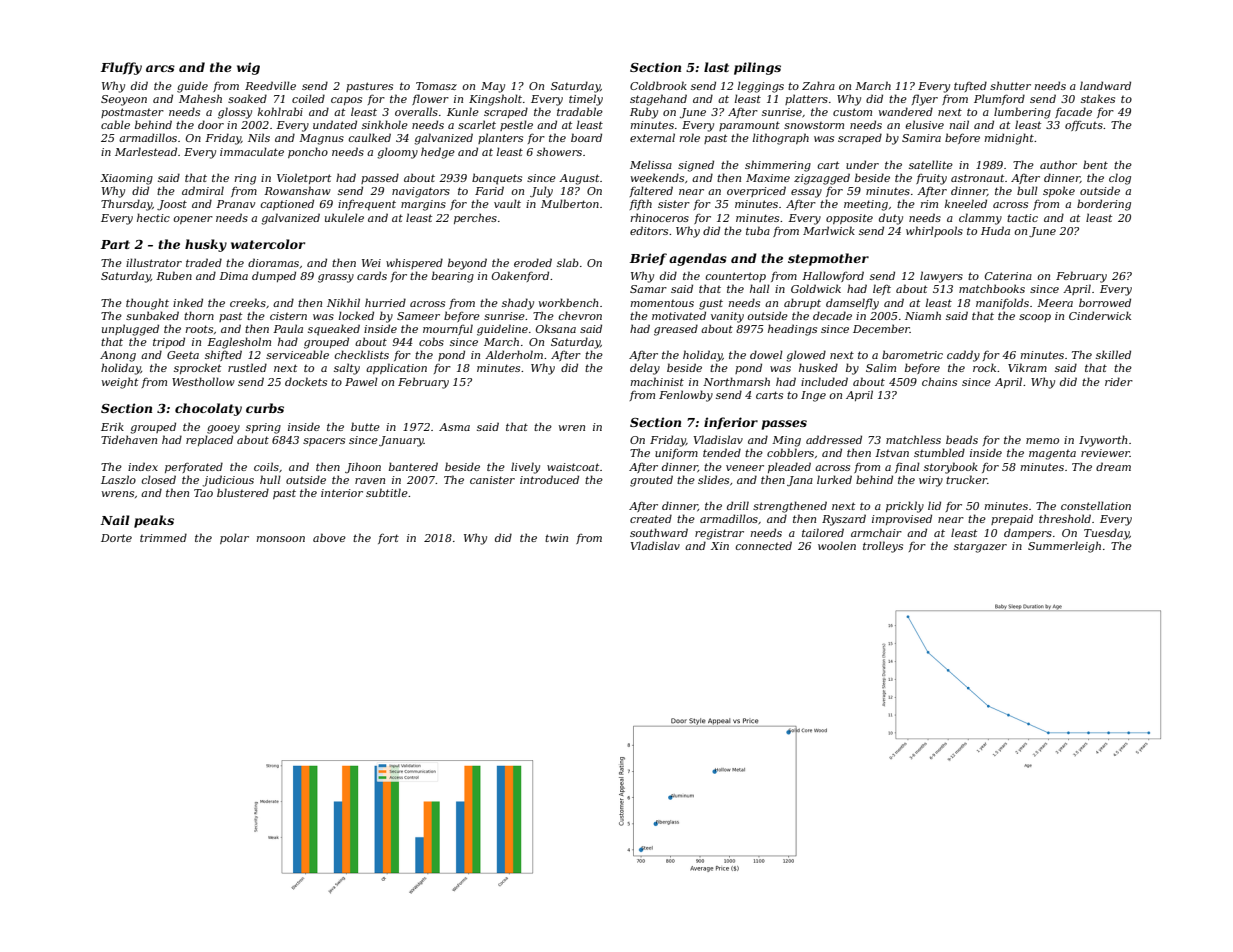 The height and width of the document is (952, 1233). What do you see at coordinates (154, 521) in the document?
I see `peaks` at bounding box center [154, 521].
